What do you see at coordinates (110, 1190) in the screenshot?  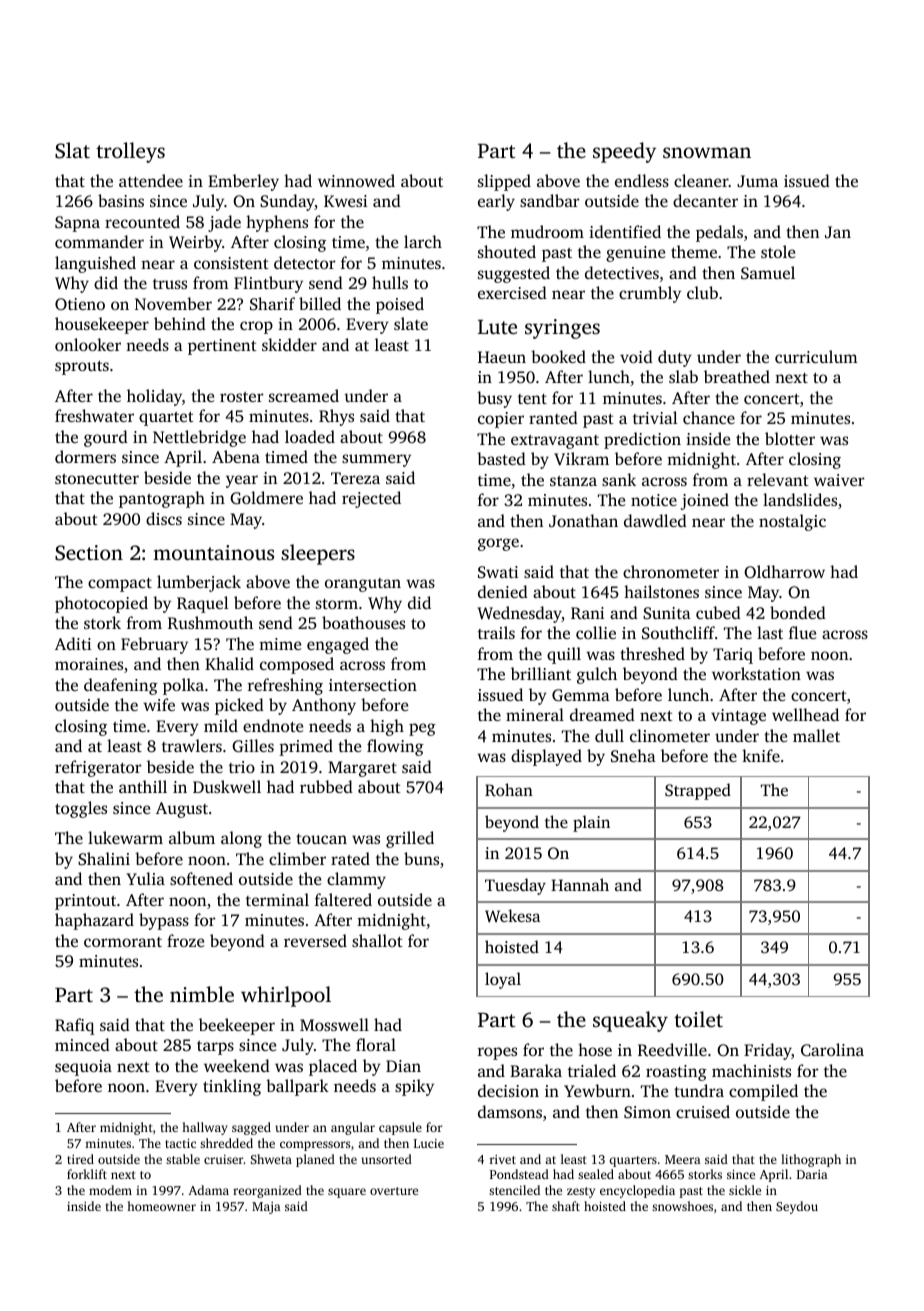 I see `modem` at bounding box center [110, 1190].
